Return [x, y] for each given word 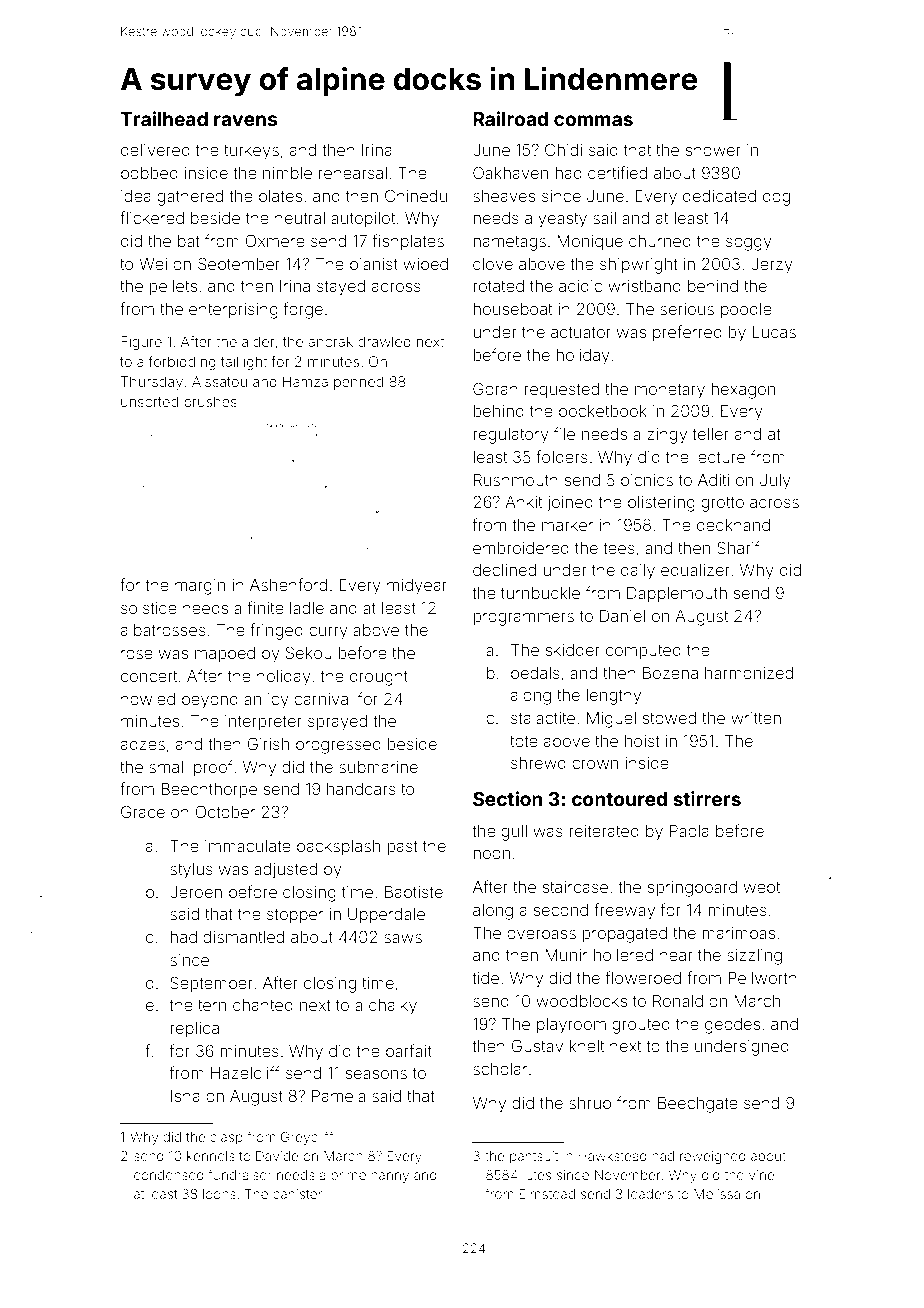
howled [148, 699]
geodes [732, 1026]
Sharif [738, 547]
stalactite [543, 718]
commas [593, 120]
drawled [384, 341]
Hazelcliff [245, 1072]
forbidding [182, 363]
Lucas [774, 332]
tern [212, 1005]
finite [265, 607]
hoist [642, 741]
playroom [571, 1026]
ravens [245, 120]
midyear [417, 587]
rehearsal [353, 173]
